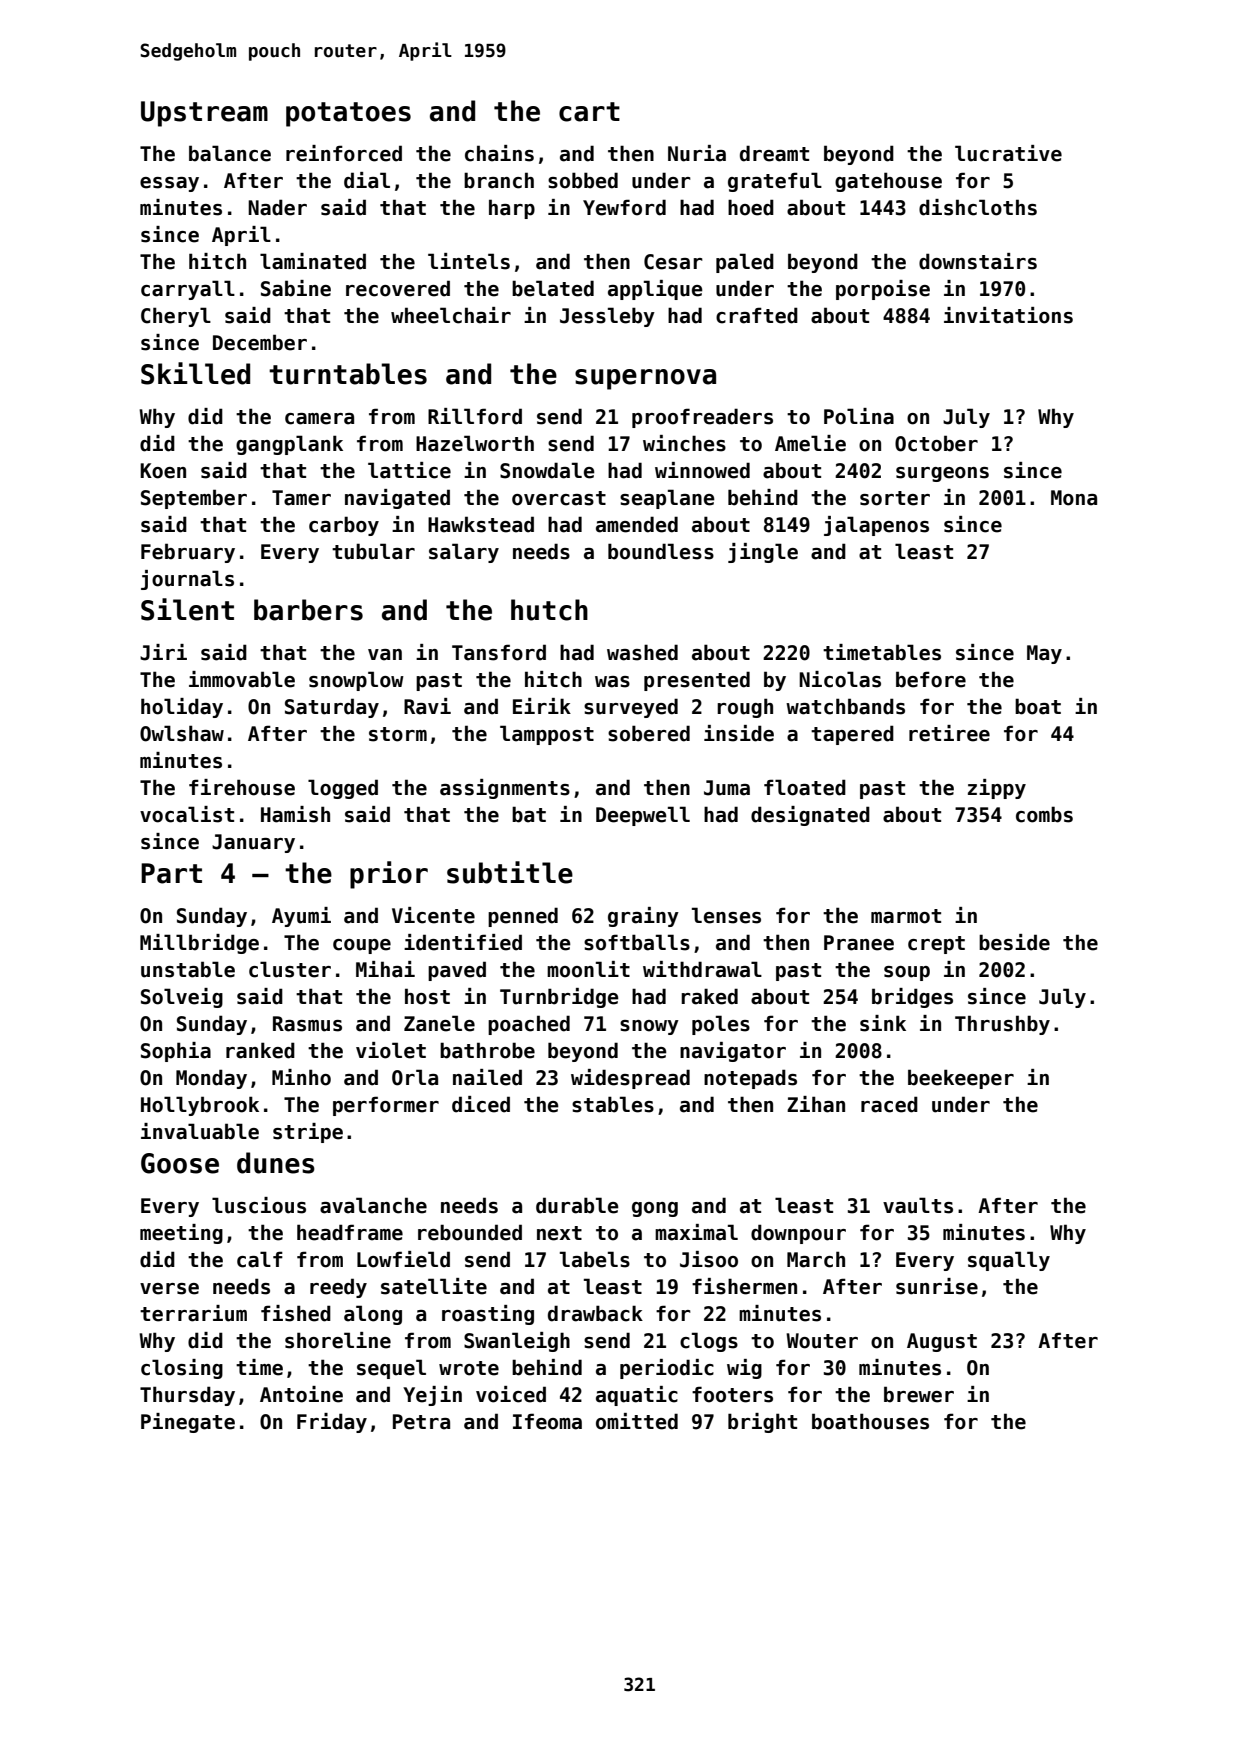 This screenshot has height=1764, width=1247. What do you see at coordinates (949, 733) in the screenshot?
I see `retiree` at bounding box center [949, 733].
